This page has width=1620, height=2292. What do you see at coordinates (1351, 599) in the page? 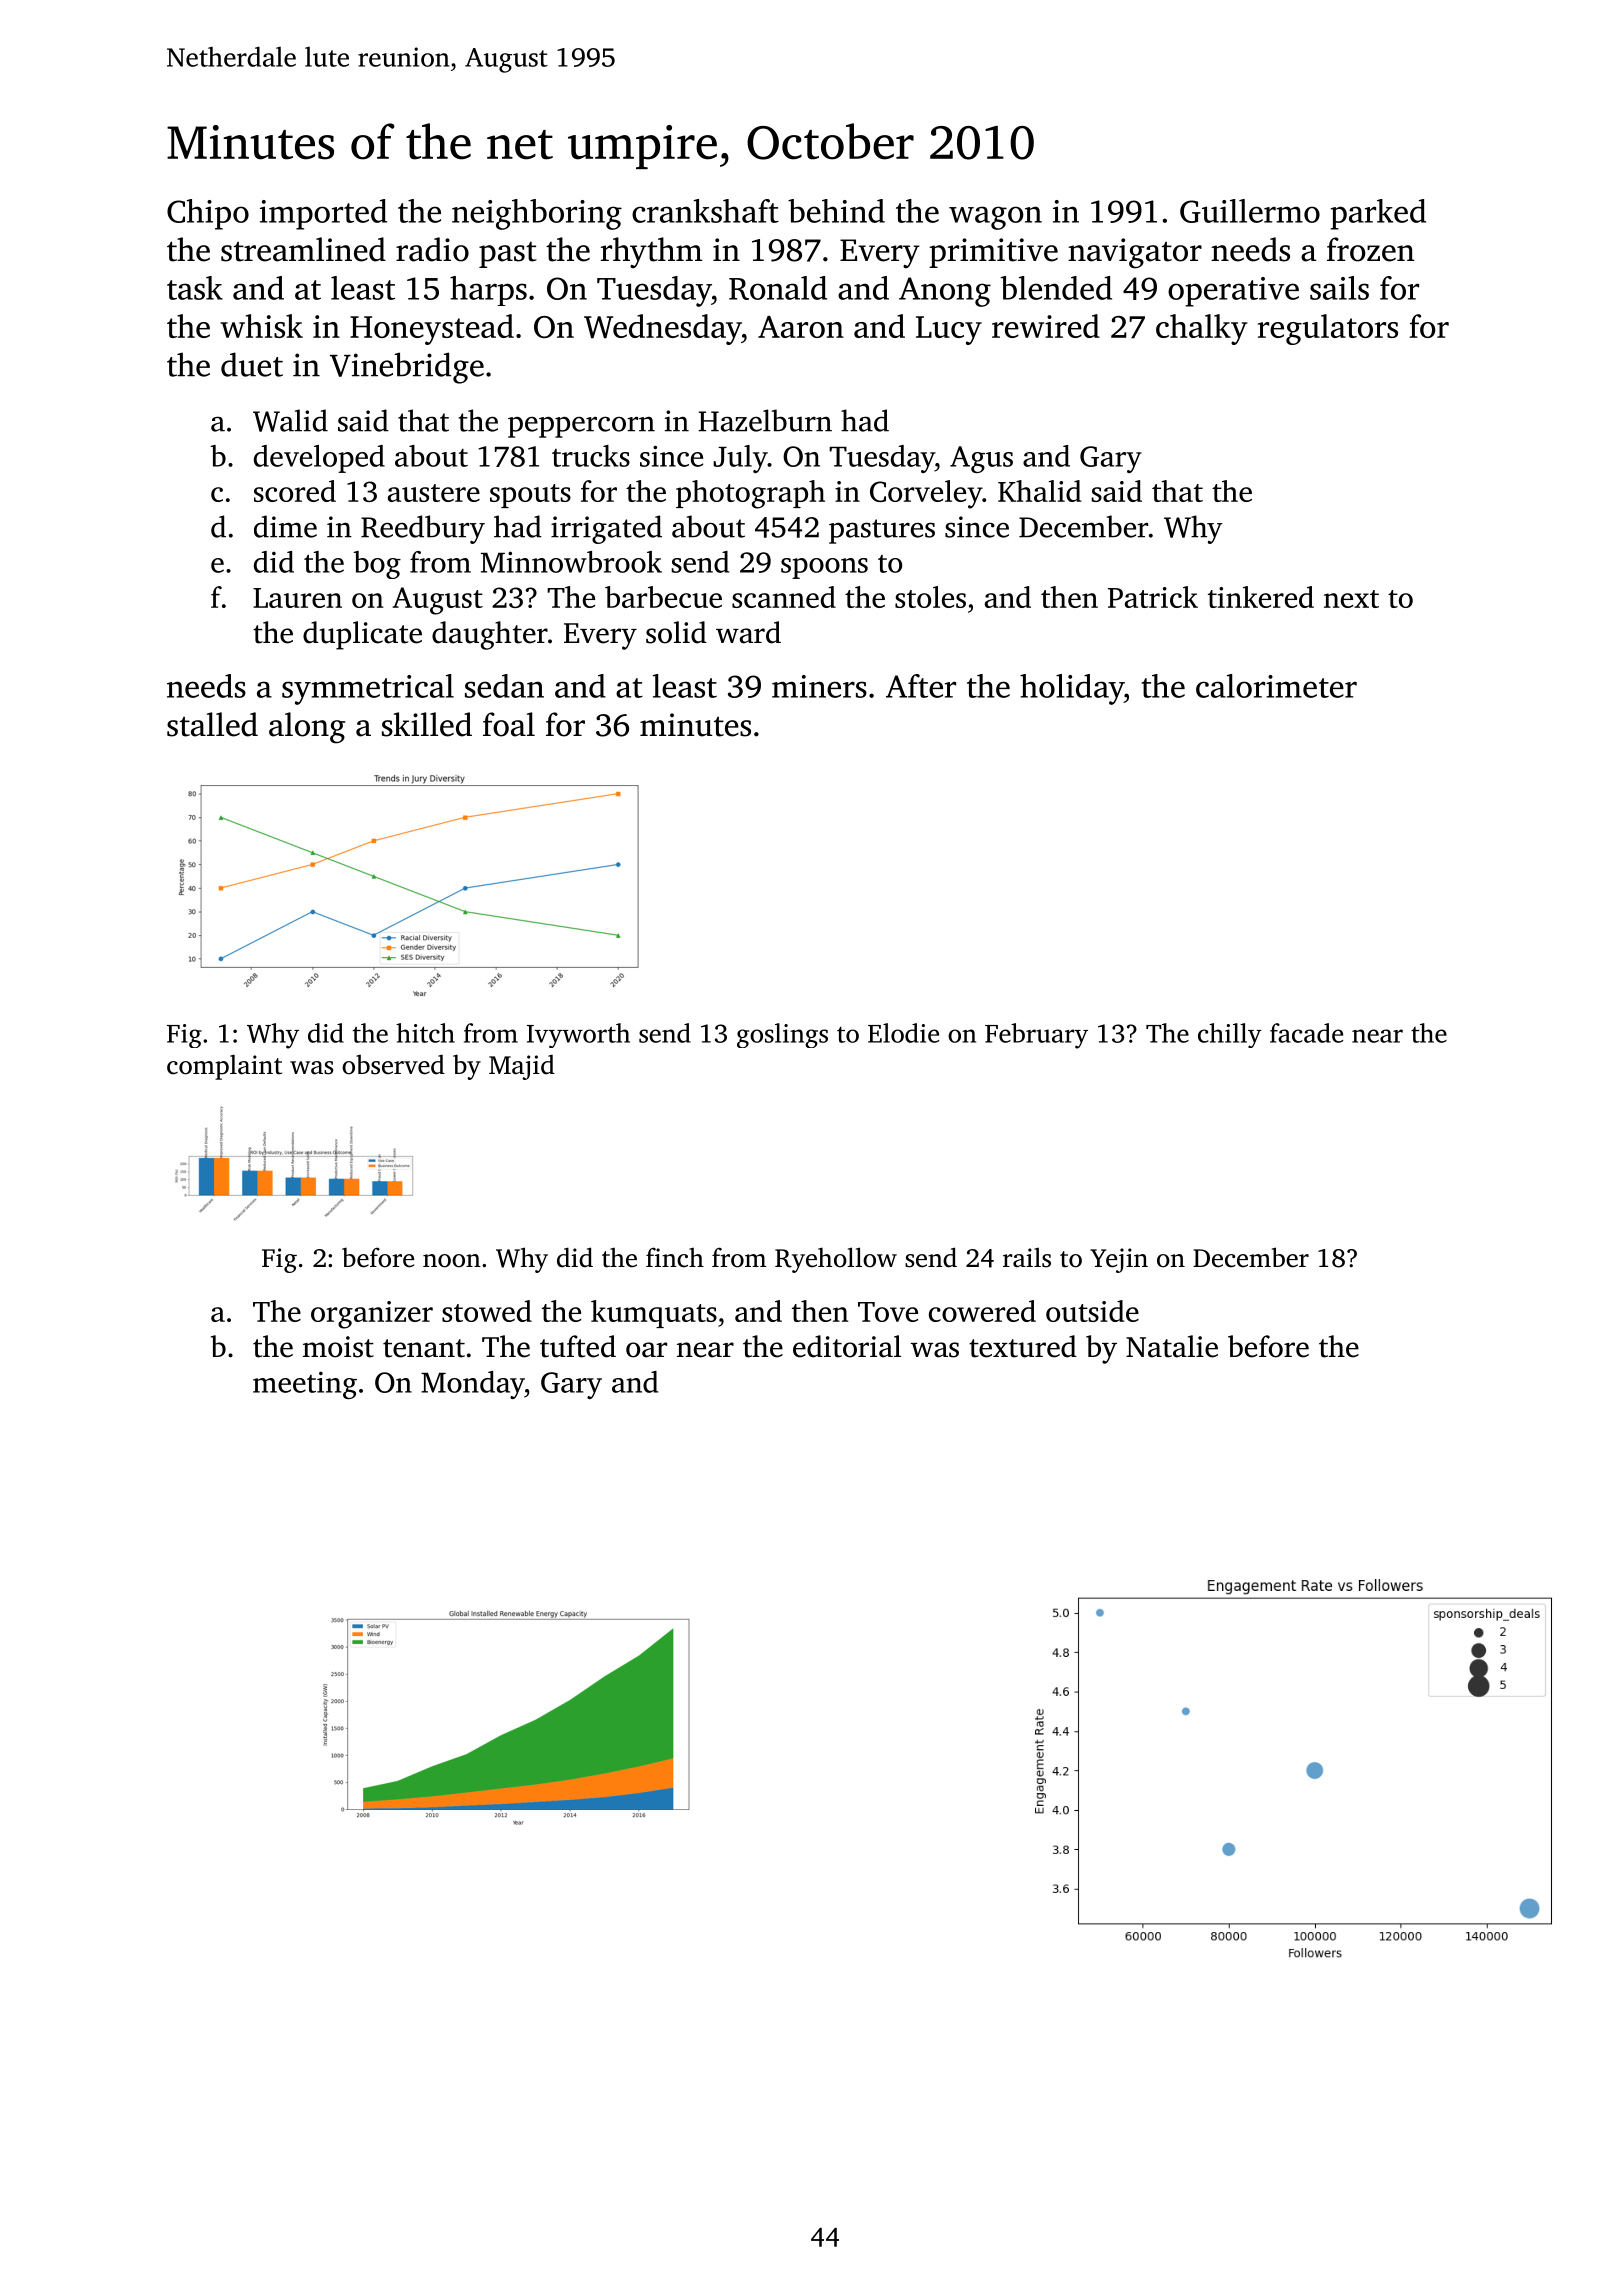
I see `next` at bounding box center [1351, 599].
